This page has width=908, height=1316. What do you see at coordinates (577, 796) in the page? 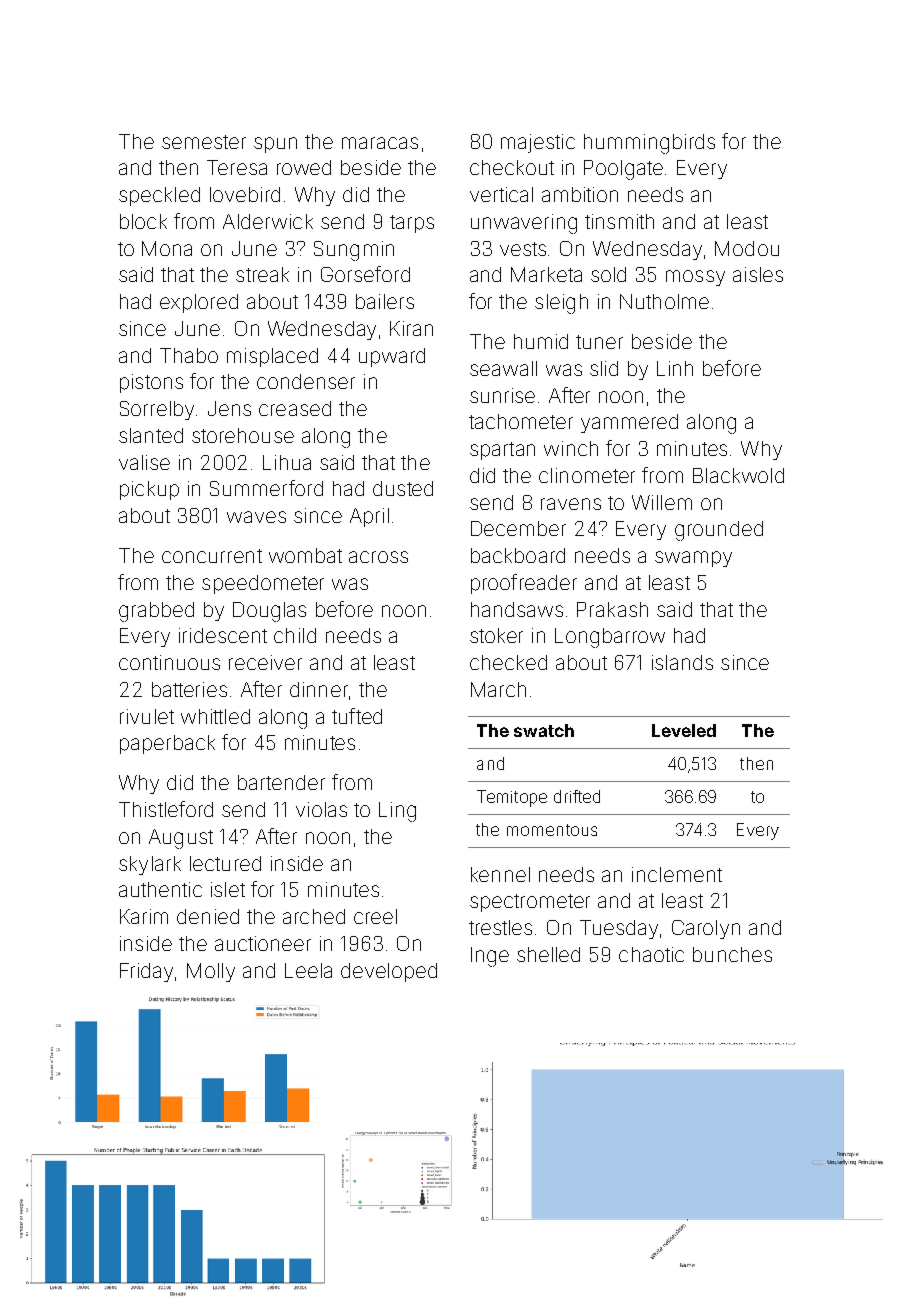
I see `drifted` at bounding box center [577, 796].
